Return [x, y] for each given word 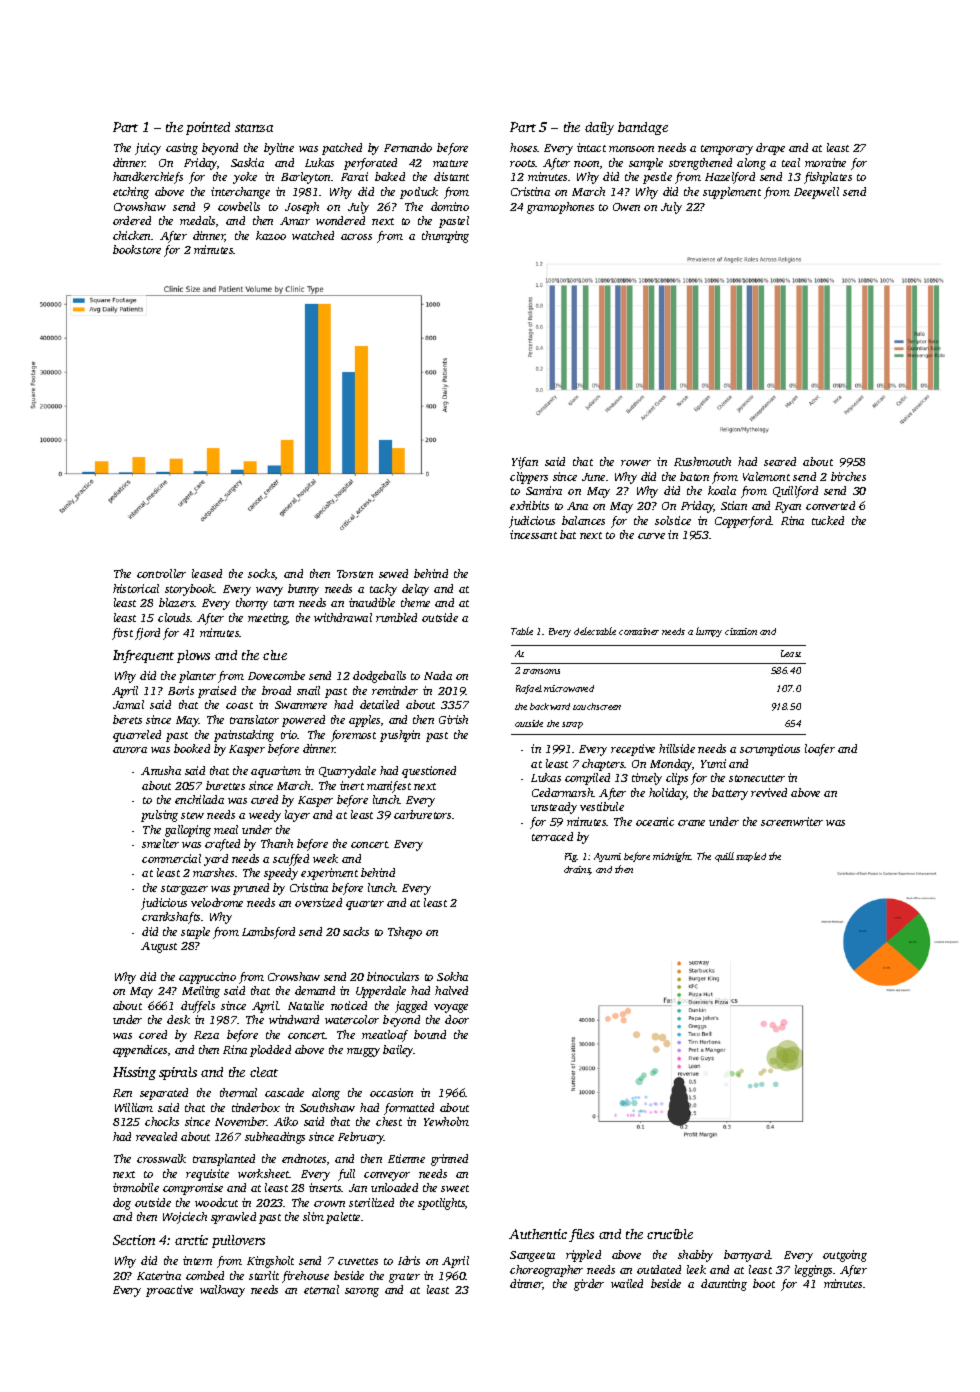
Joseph [302, 208]
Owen [626, 207]
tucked [828, 520]
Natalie [306, 1005]
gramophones [560, 208]
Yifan [525, 463]
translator [254, 719]
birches [848, 476]
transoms [541, 671]
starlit [264, 1275]
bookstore [137, 249]
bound [430, 1034]
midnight [672, 857]
